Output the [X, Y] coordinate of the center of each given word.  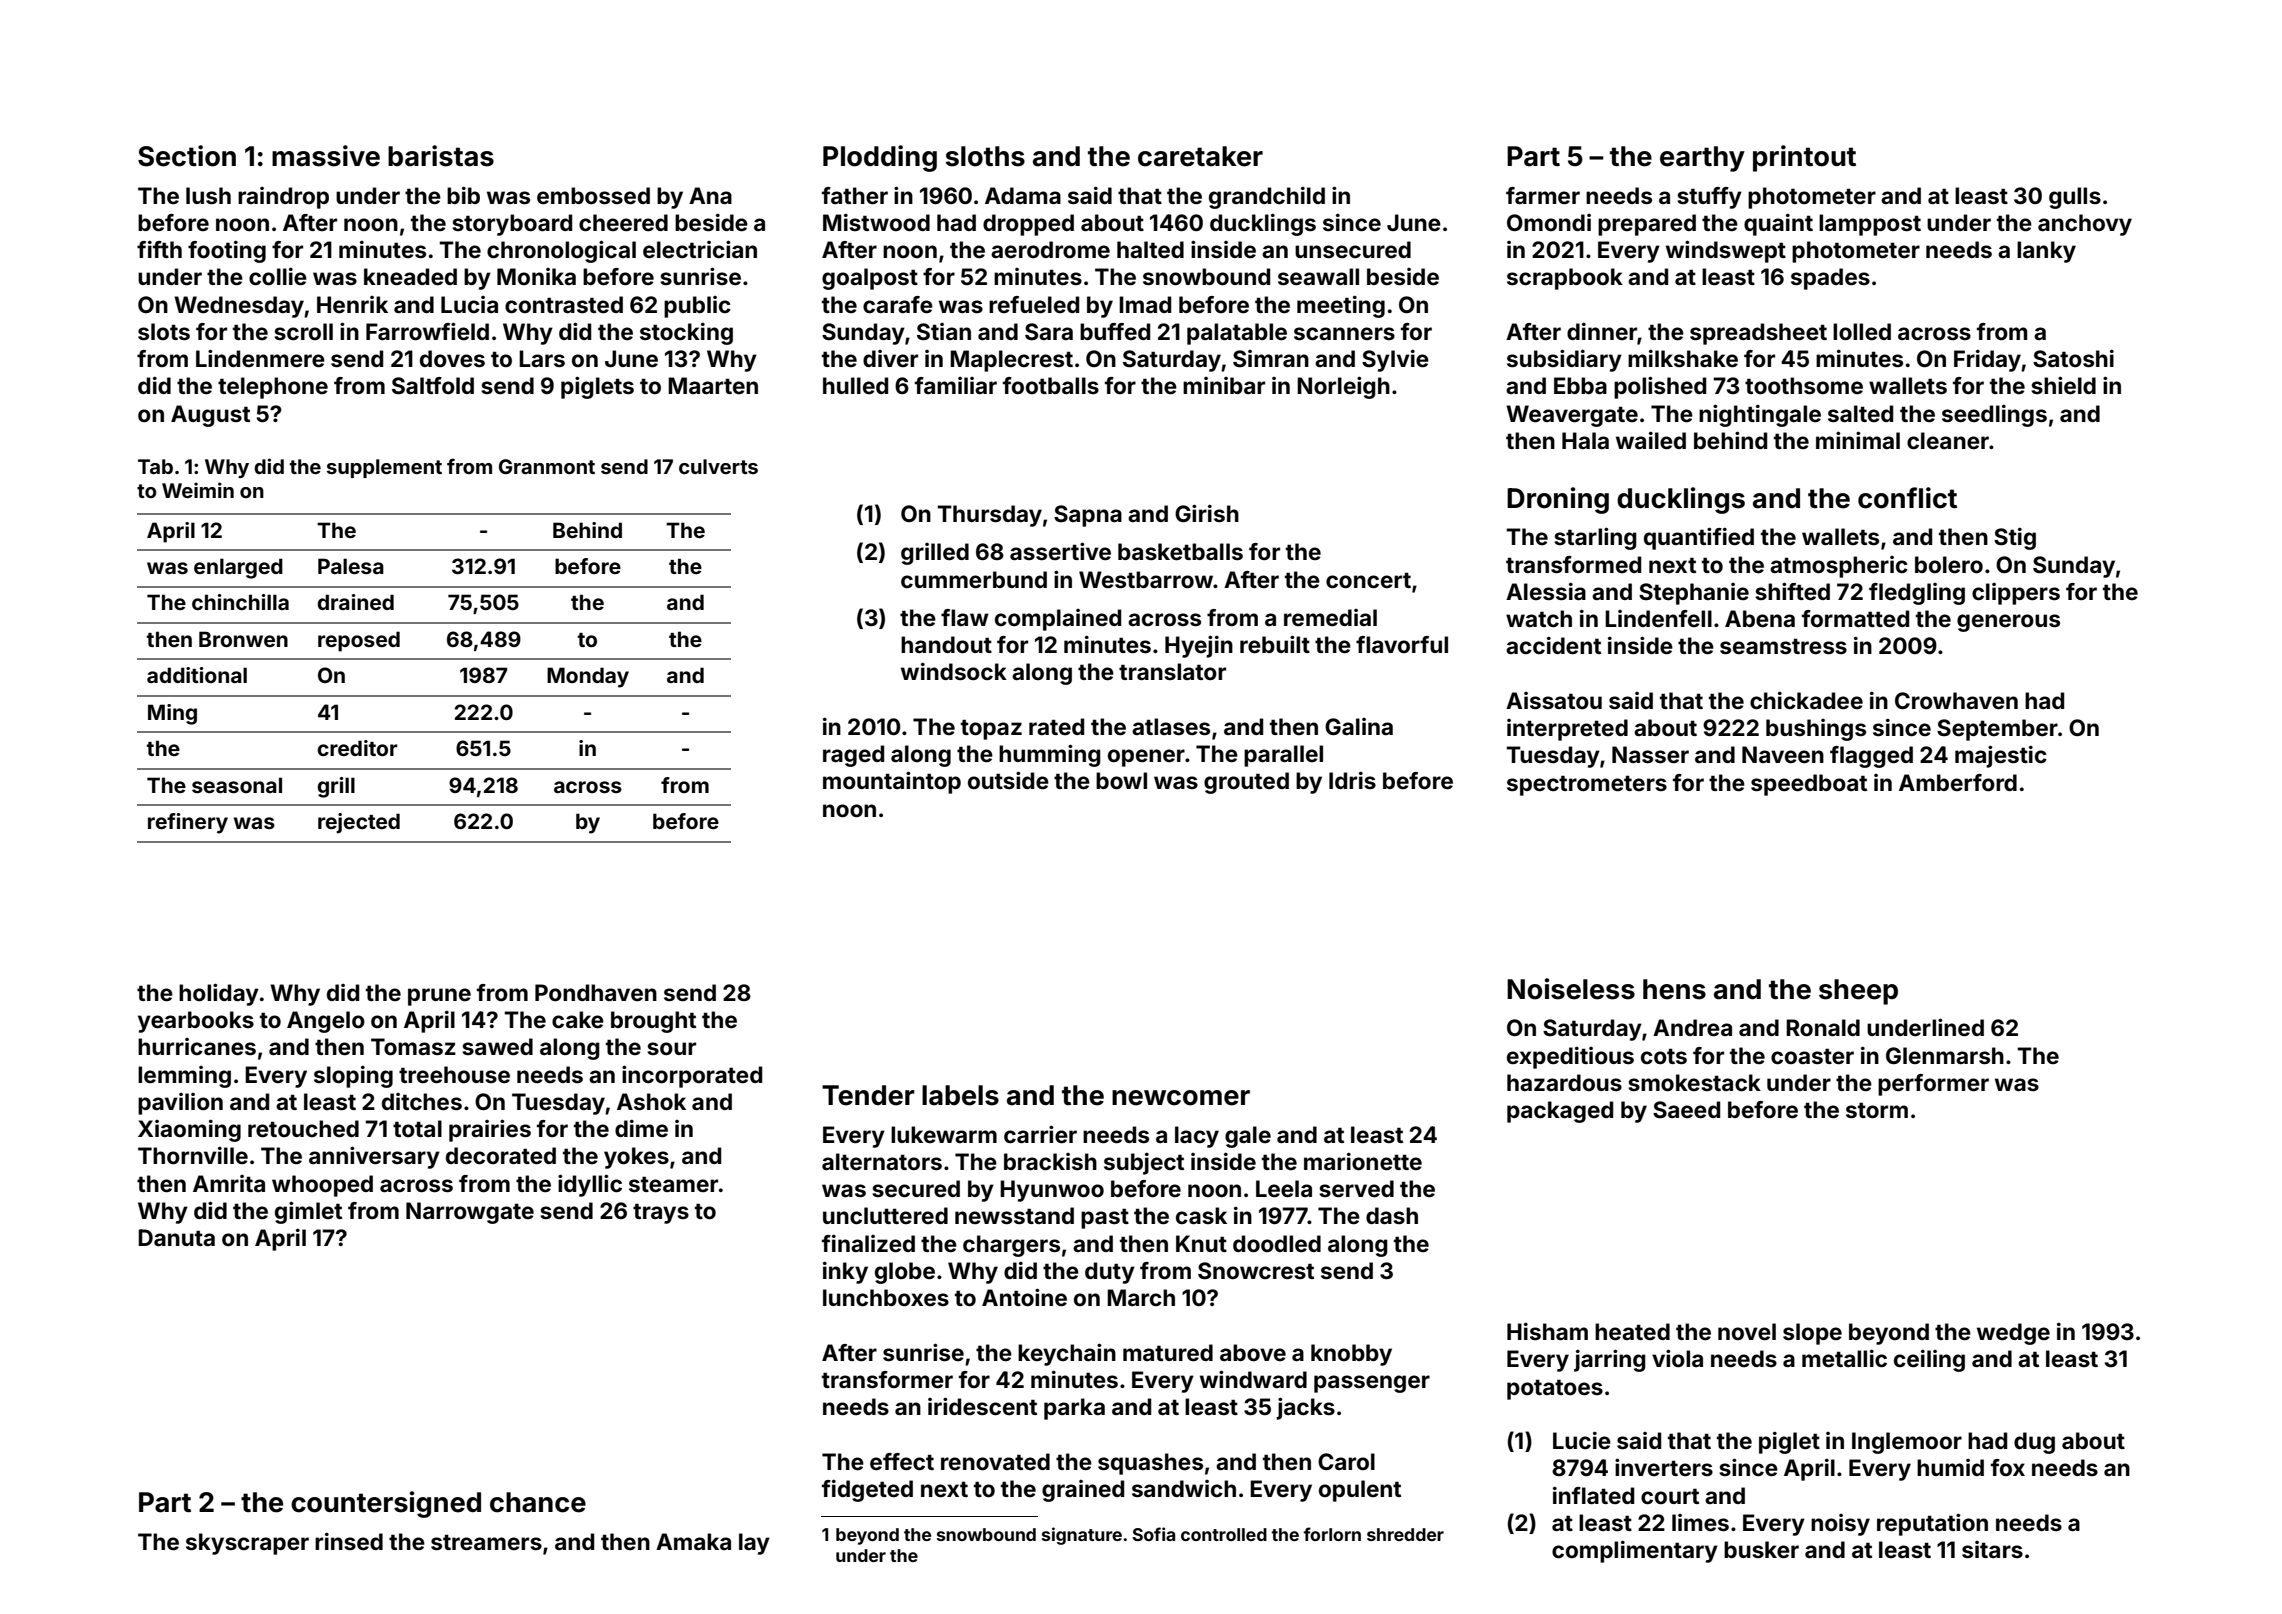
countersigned [386, 1504]
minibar [1224, 385]
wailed [1651, 440]
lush [208, 195]
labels [960, 1095]
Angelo [326, 1022]
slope [1812, 1334]
